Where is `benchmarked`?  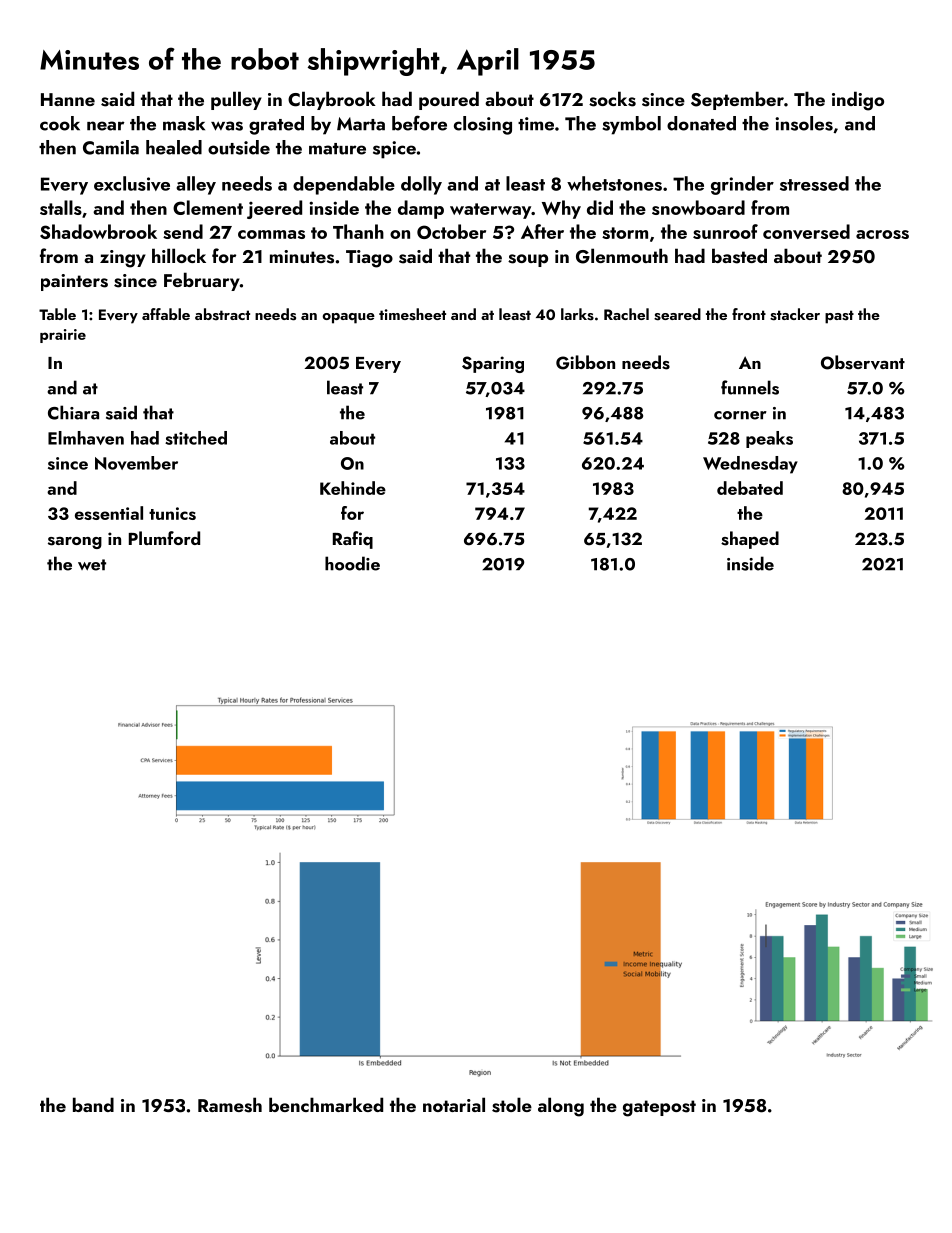
benchmarked is located at coordinates (326, 1104).
